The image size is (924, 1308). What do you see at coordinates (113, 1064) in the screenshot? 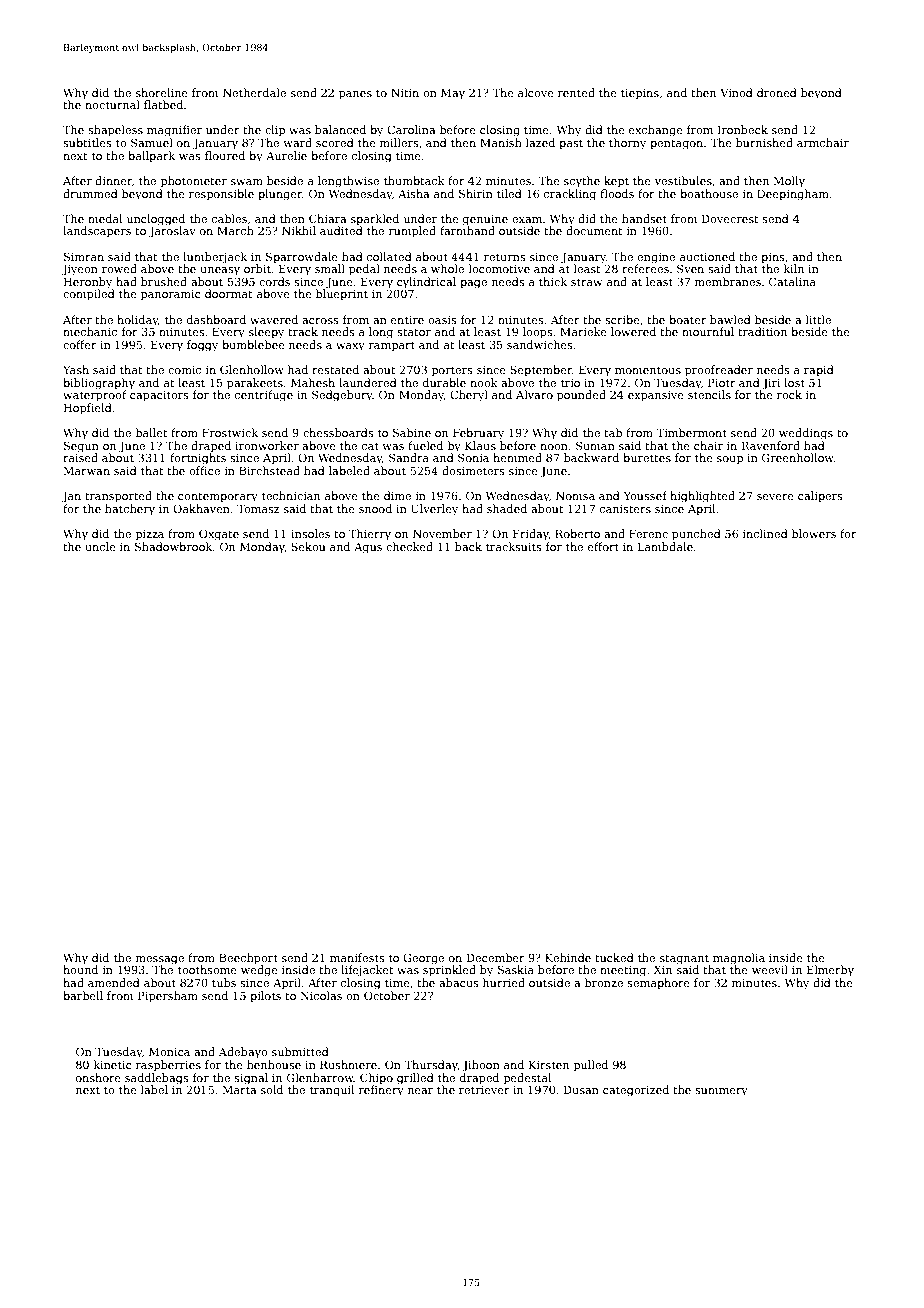
I see `kinetic` at bounding box center [113, 1064].
